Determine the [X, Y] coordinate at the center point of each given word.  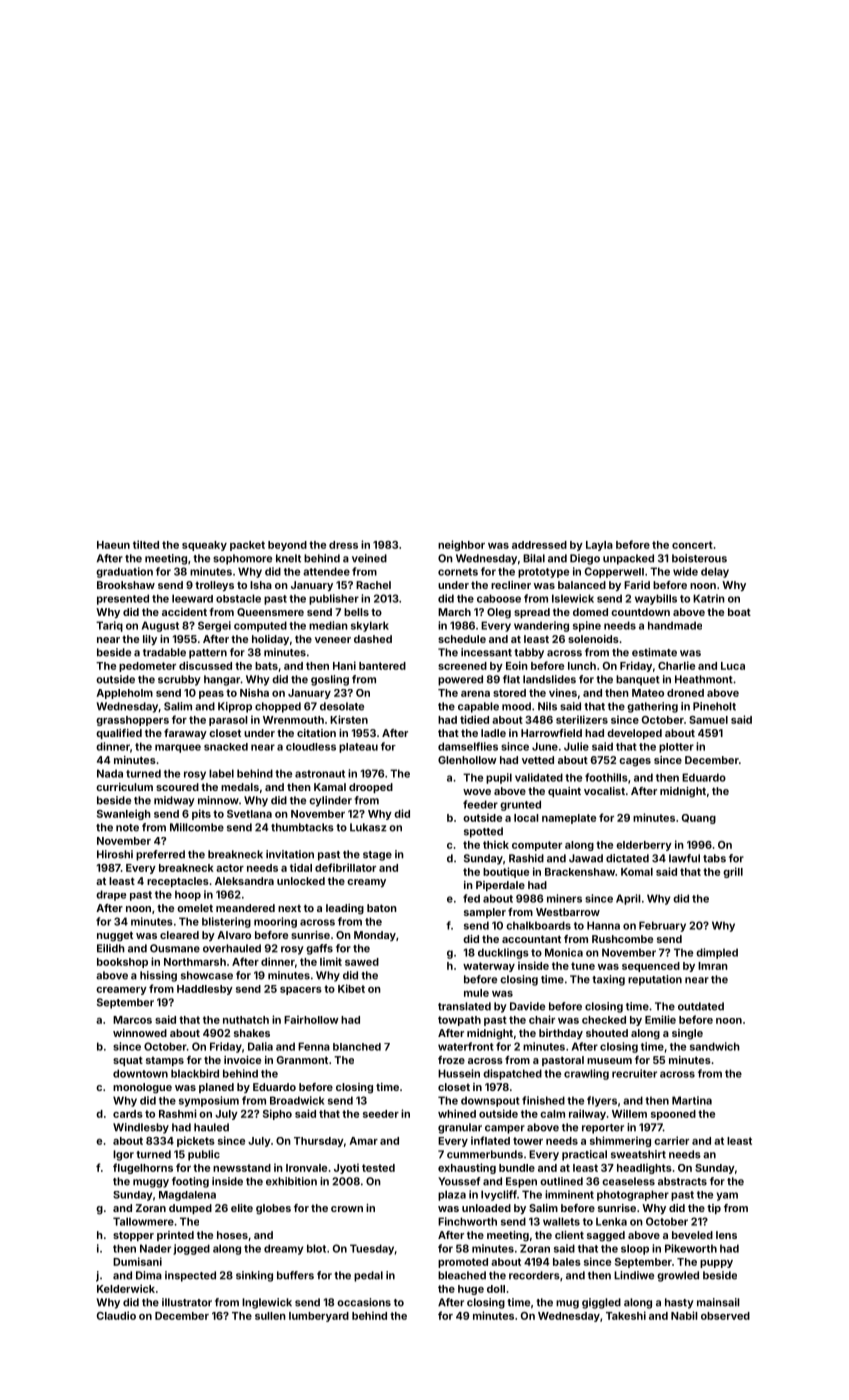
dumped [190, 1209]
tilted [146, 544]
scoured [177, 787]
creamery [121, 991]
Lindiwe [634, 1275]
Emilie [660, 1019]
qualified [119, 734]
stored [509, 693]
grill [733, 872]
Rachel [373, 585]
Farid [637, 585]
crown [347, 1209]
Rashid [526, 858]
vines [563, 692]
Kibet [351, 988]
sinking [254, 1276]
